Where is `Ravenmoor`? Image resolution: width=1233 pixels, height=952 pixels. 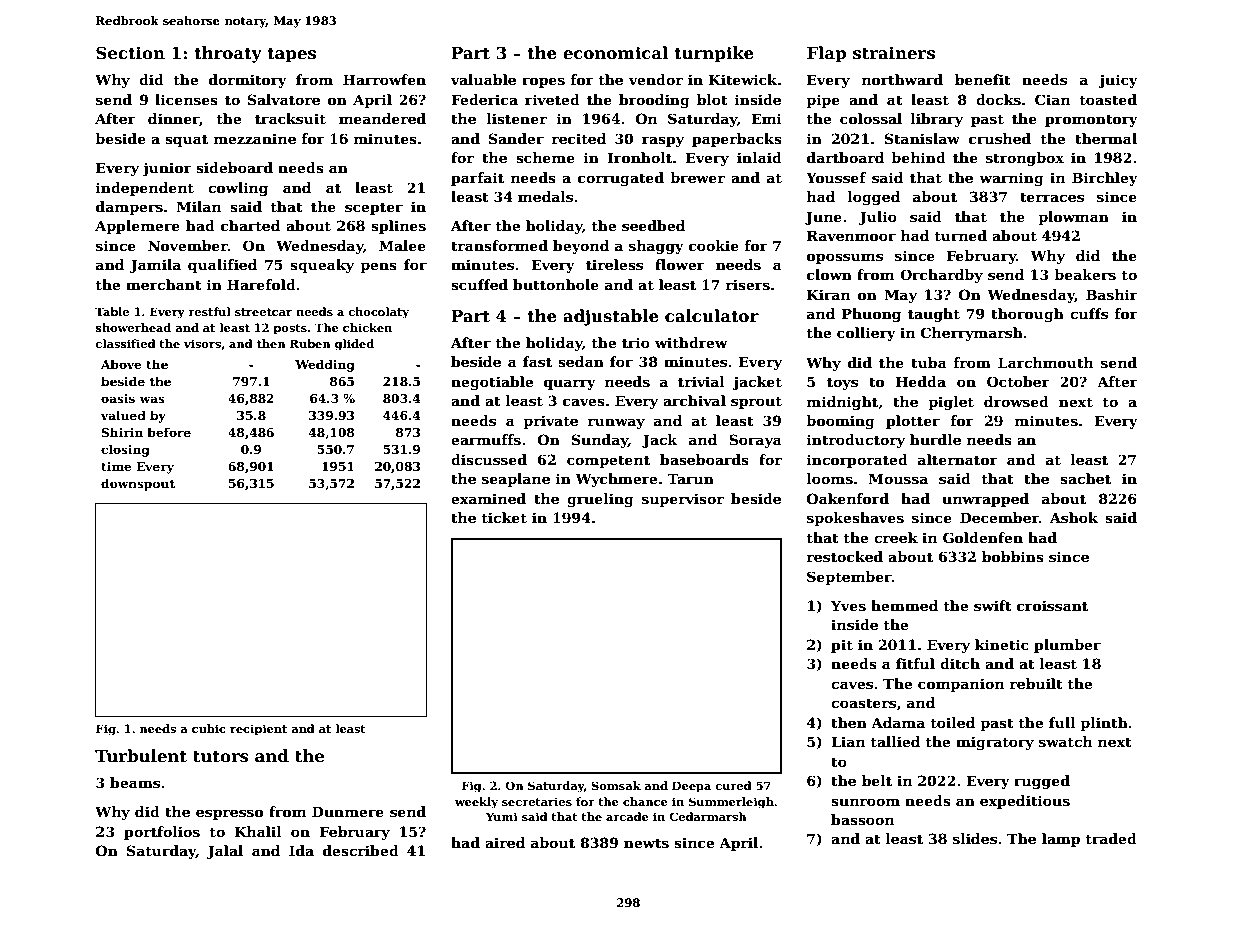 Ravenmoor is located at coordinates (851, 235).
